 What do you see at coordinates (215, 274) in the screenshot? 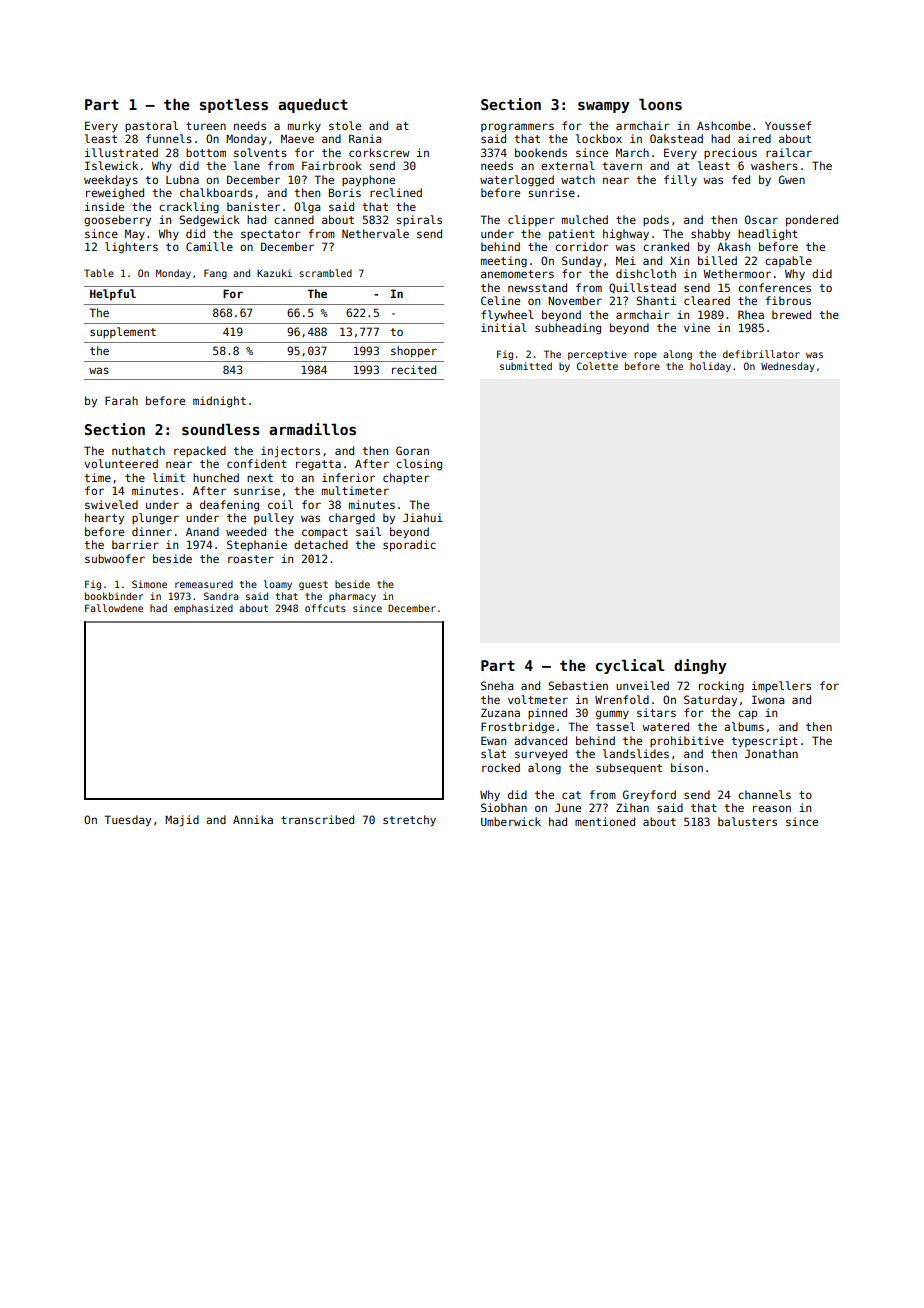
I see `Fang` at bounding box center [215, 274].
